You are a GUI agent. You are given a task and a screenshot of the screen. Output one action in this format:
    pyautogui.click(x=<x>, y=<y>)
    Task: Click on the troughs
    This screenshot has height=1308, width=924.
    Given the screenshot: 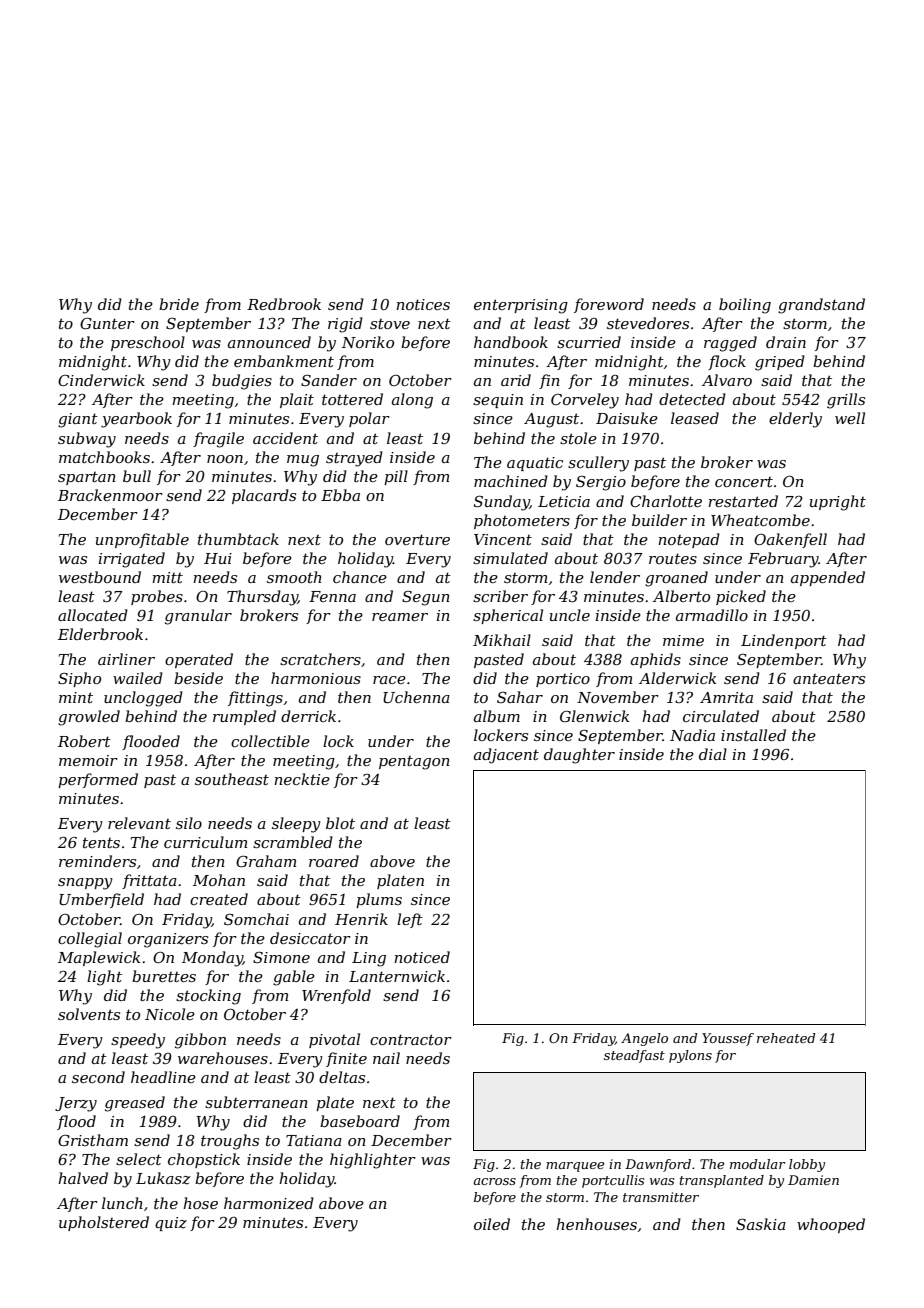 What is the action you would take?
    pyautogui.click(x=230, y=1142)
